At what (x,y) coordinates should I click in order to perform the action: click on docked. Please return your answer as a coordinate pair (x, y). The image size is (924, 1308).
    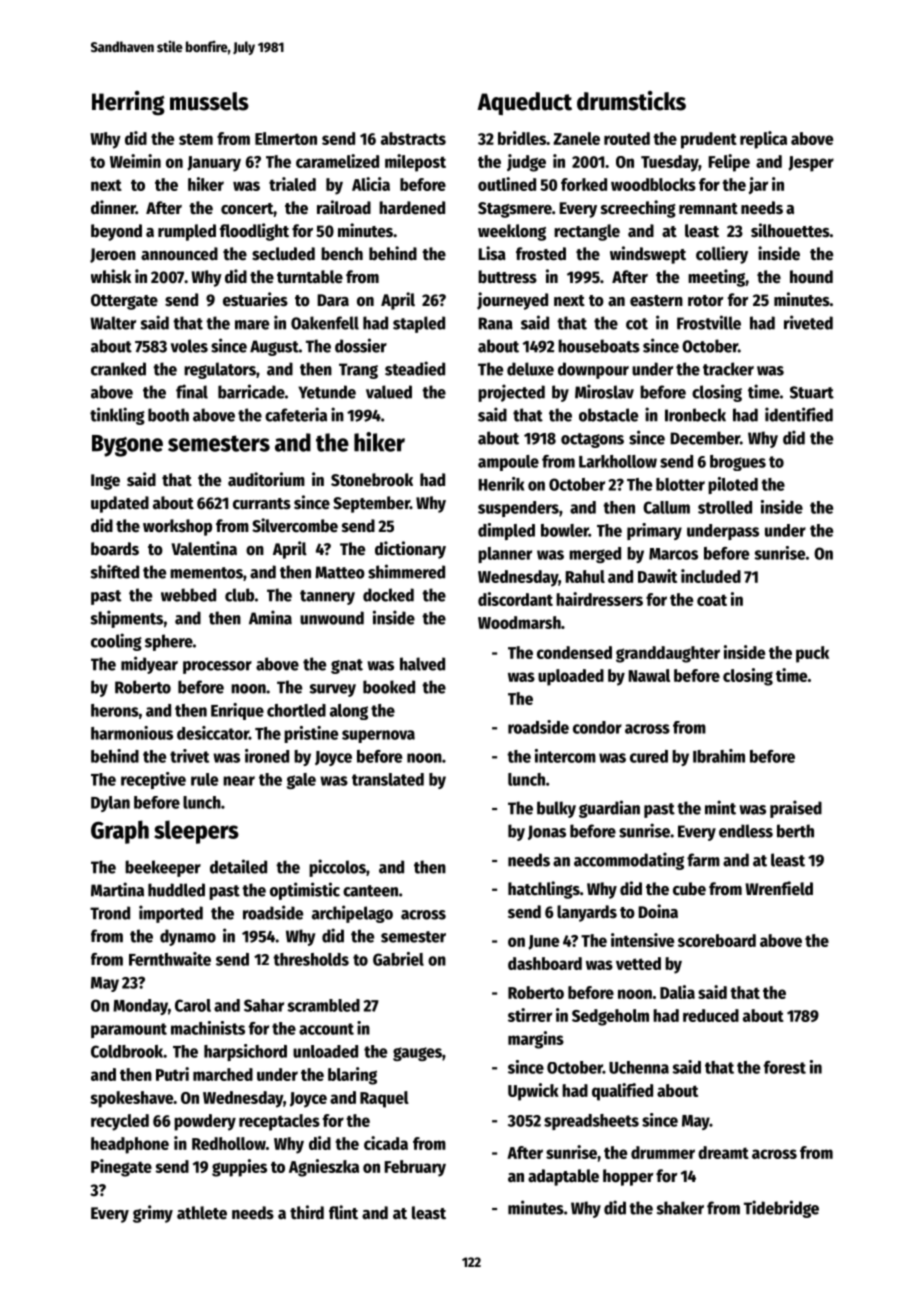
    Looking at the image, I should click on (388, 595).
